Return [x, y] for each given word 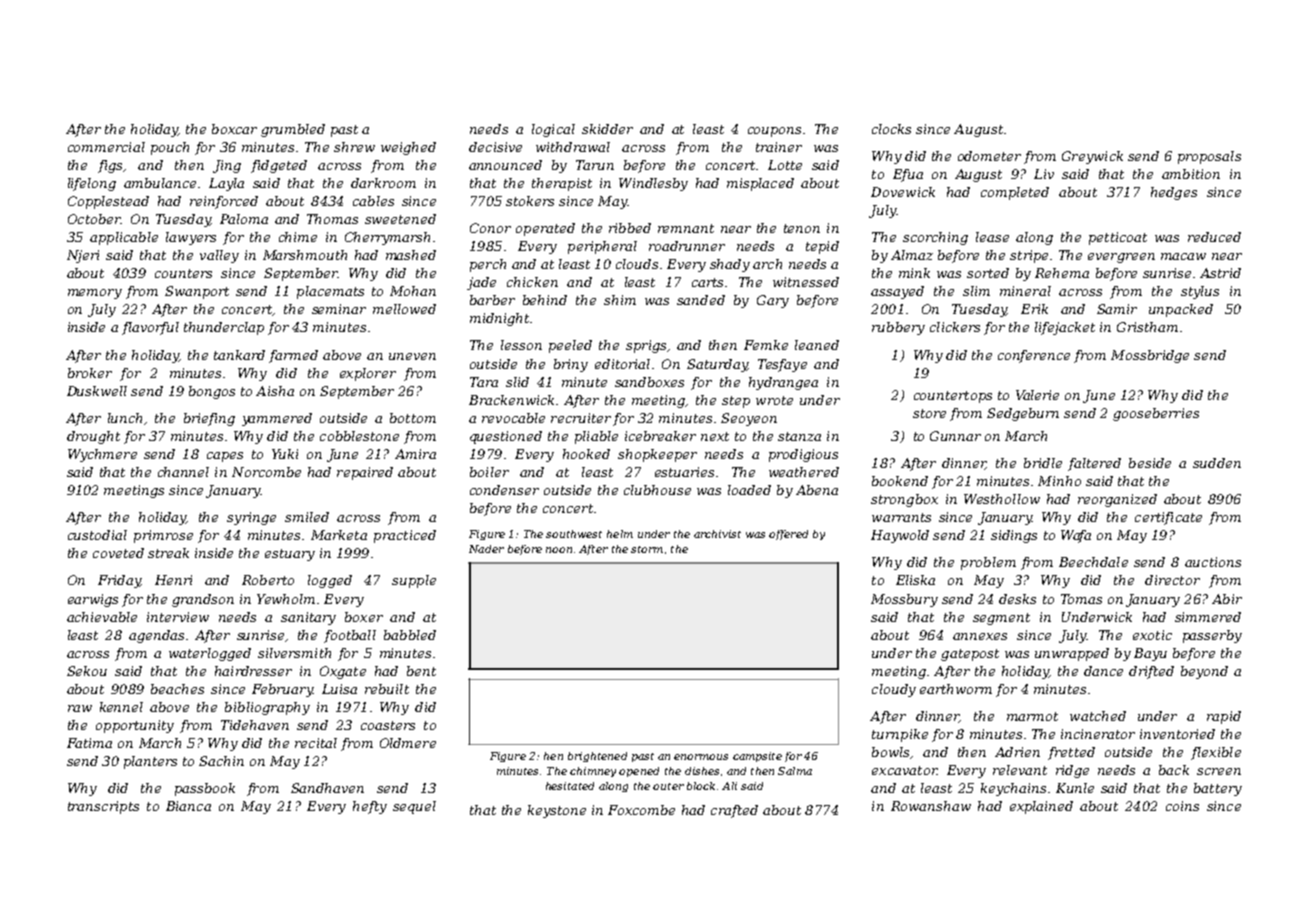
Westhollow [1002, 499]
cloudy [894, 690]
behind [545, 300]
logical [553, 130]
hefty [370, 807]
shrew [354, 147]
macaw [1183, 256]
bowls [890, 752]
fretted [1071, 753]
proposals [1209, 157]
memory [95, 294]
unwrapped [1072, 654]
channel [183, 472]
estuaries [684, 472]
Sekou [87, 671]
